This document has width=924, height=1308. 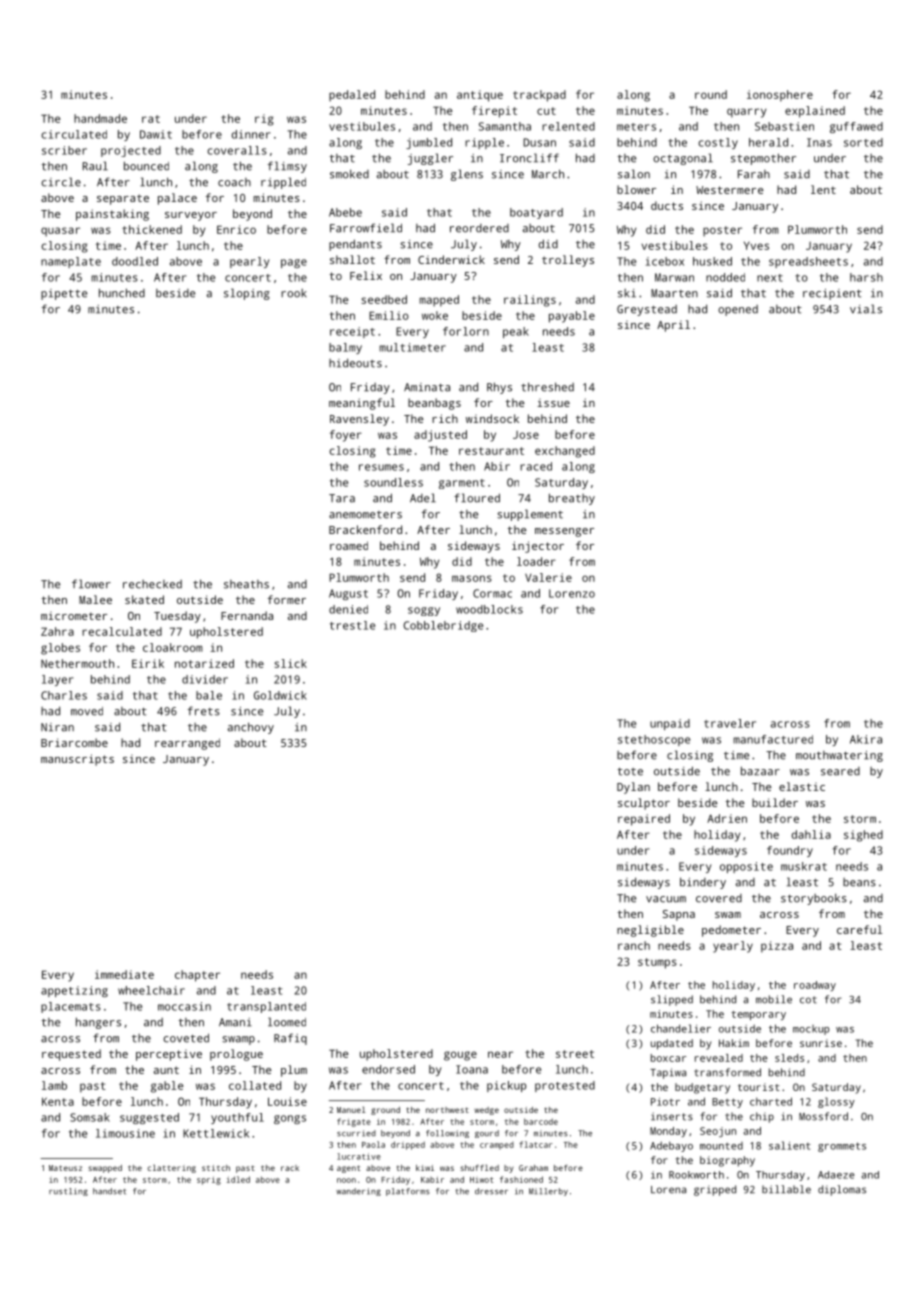 I want to click on quarry, so click(x=746, y=113).
